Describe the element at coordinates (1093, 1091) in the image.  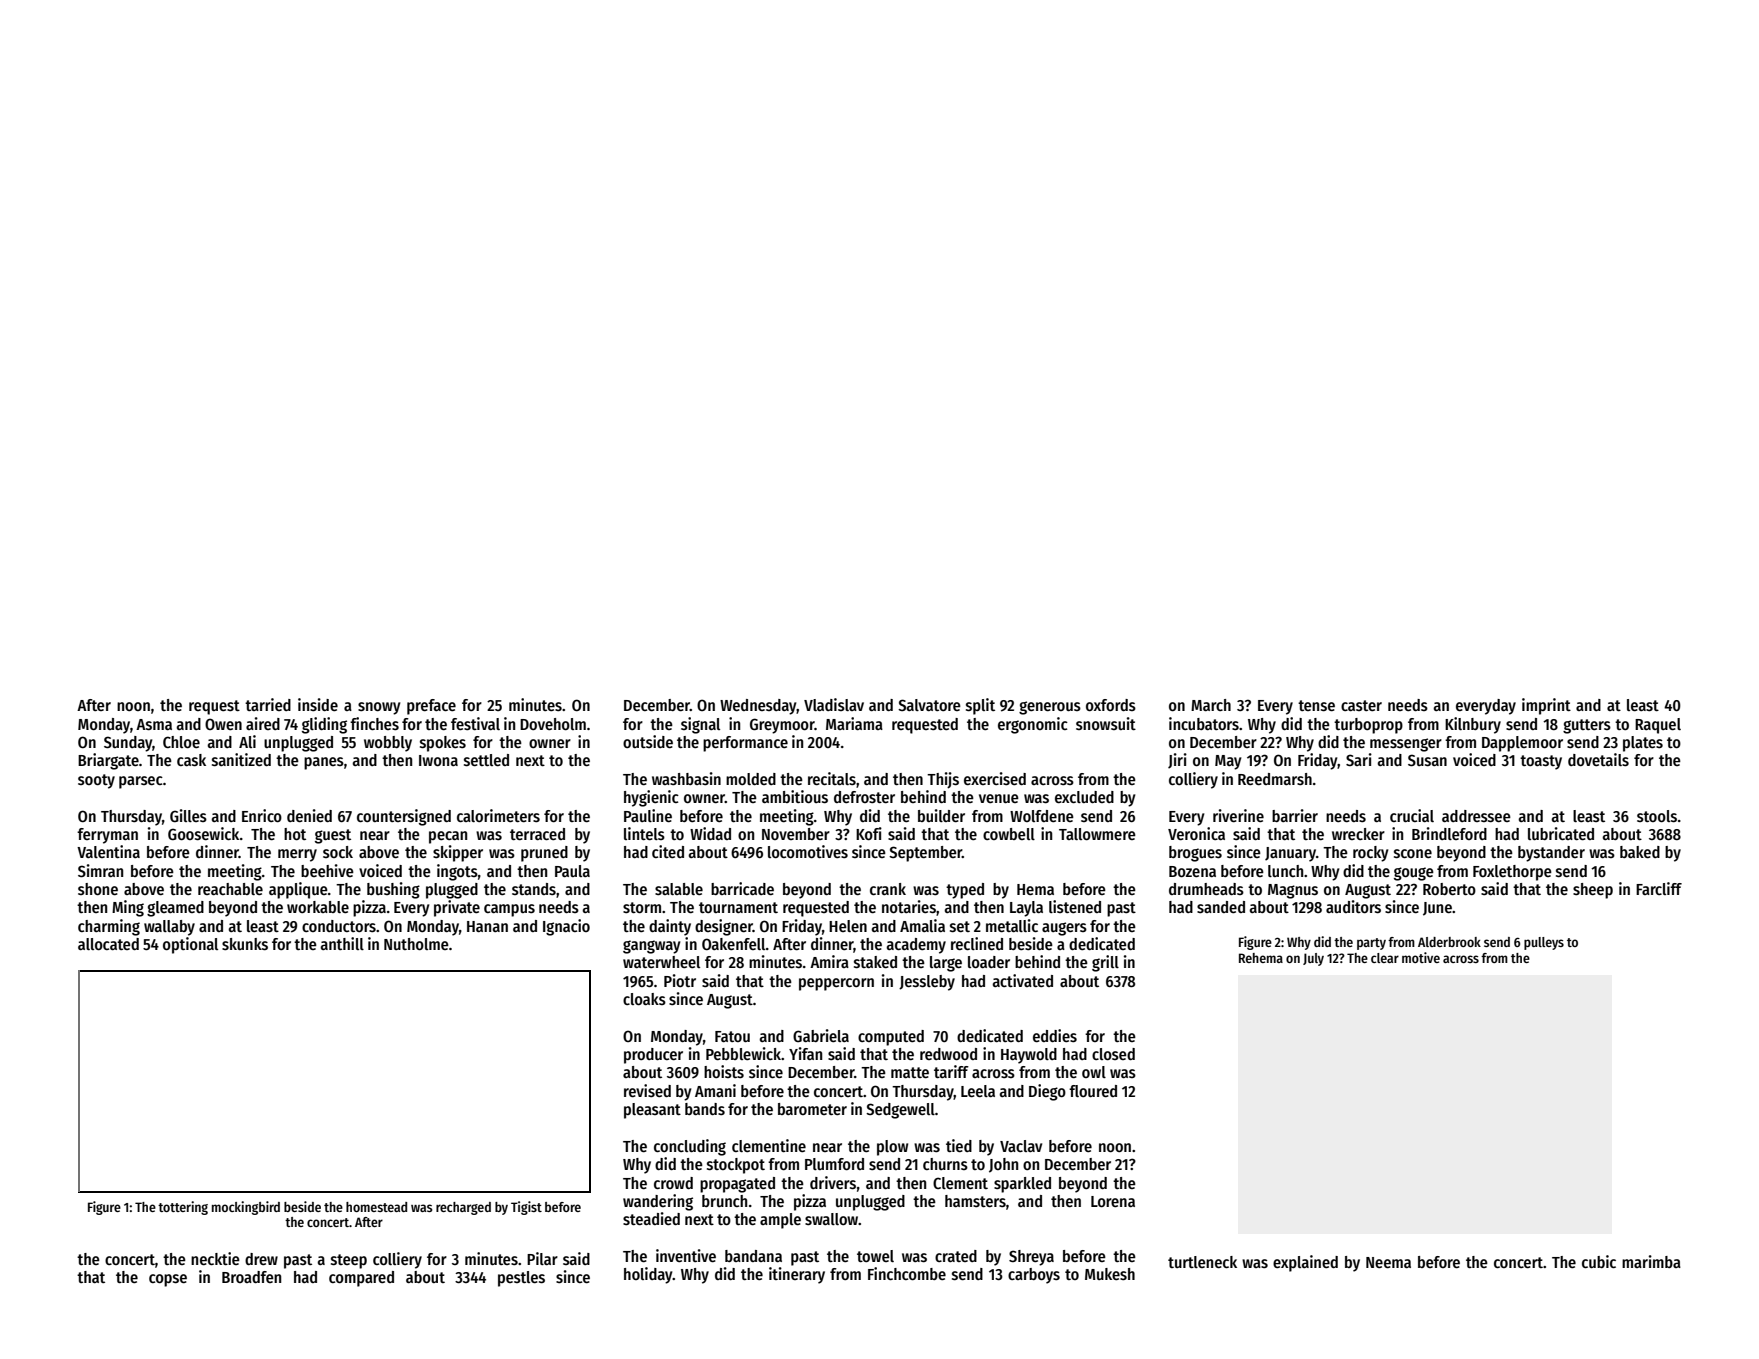
I see `floured` at that location.
